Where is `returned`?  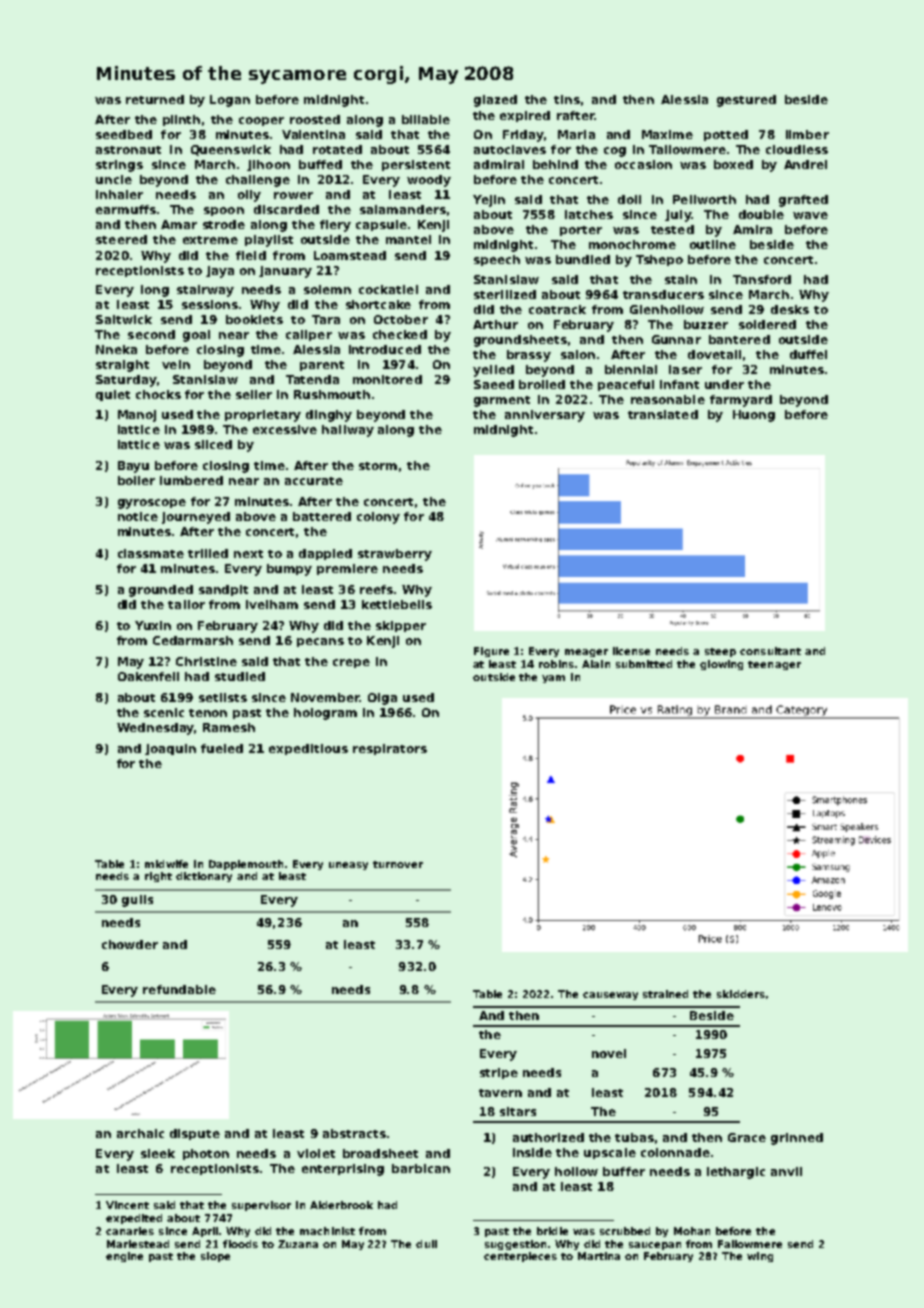 returned is located at coordinates (155, 99).
